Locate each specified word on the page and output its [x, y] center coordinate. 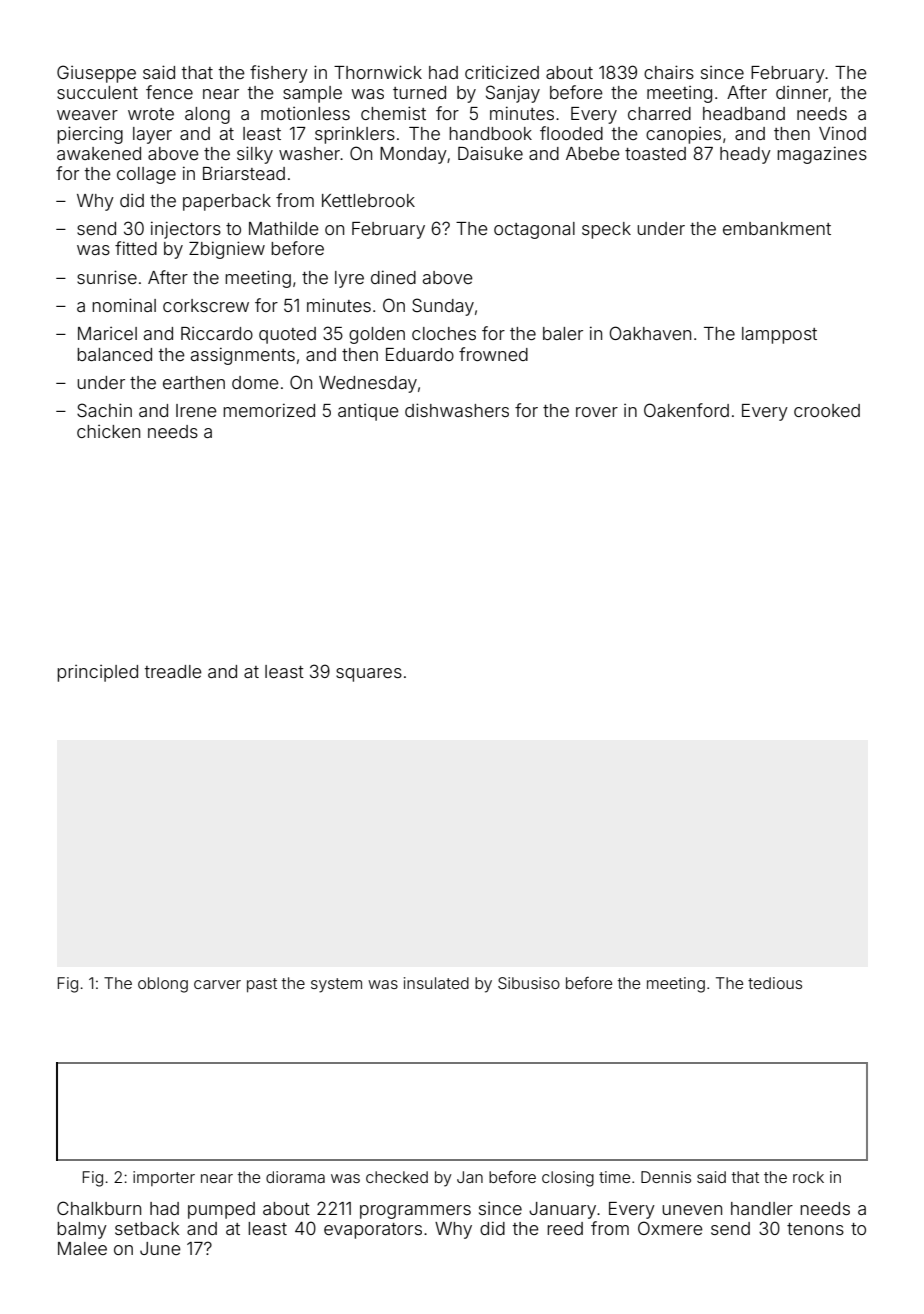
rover [597, 412]
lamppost [779, 335]
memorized [269, 410]
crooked [827, 410]
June [160, 1248]
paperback [227, 202]
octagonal [534, 230]
